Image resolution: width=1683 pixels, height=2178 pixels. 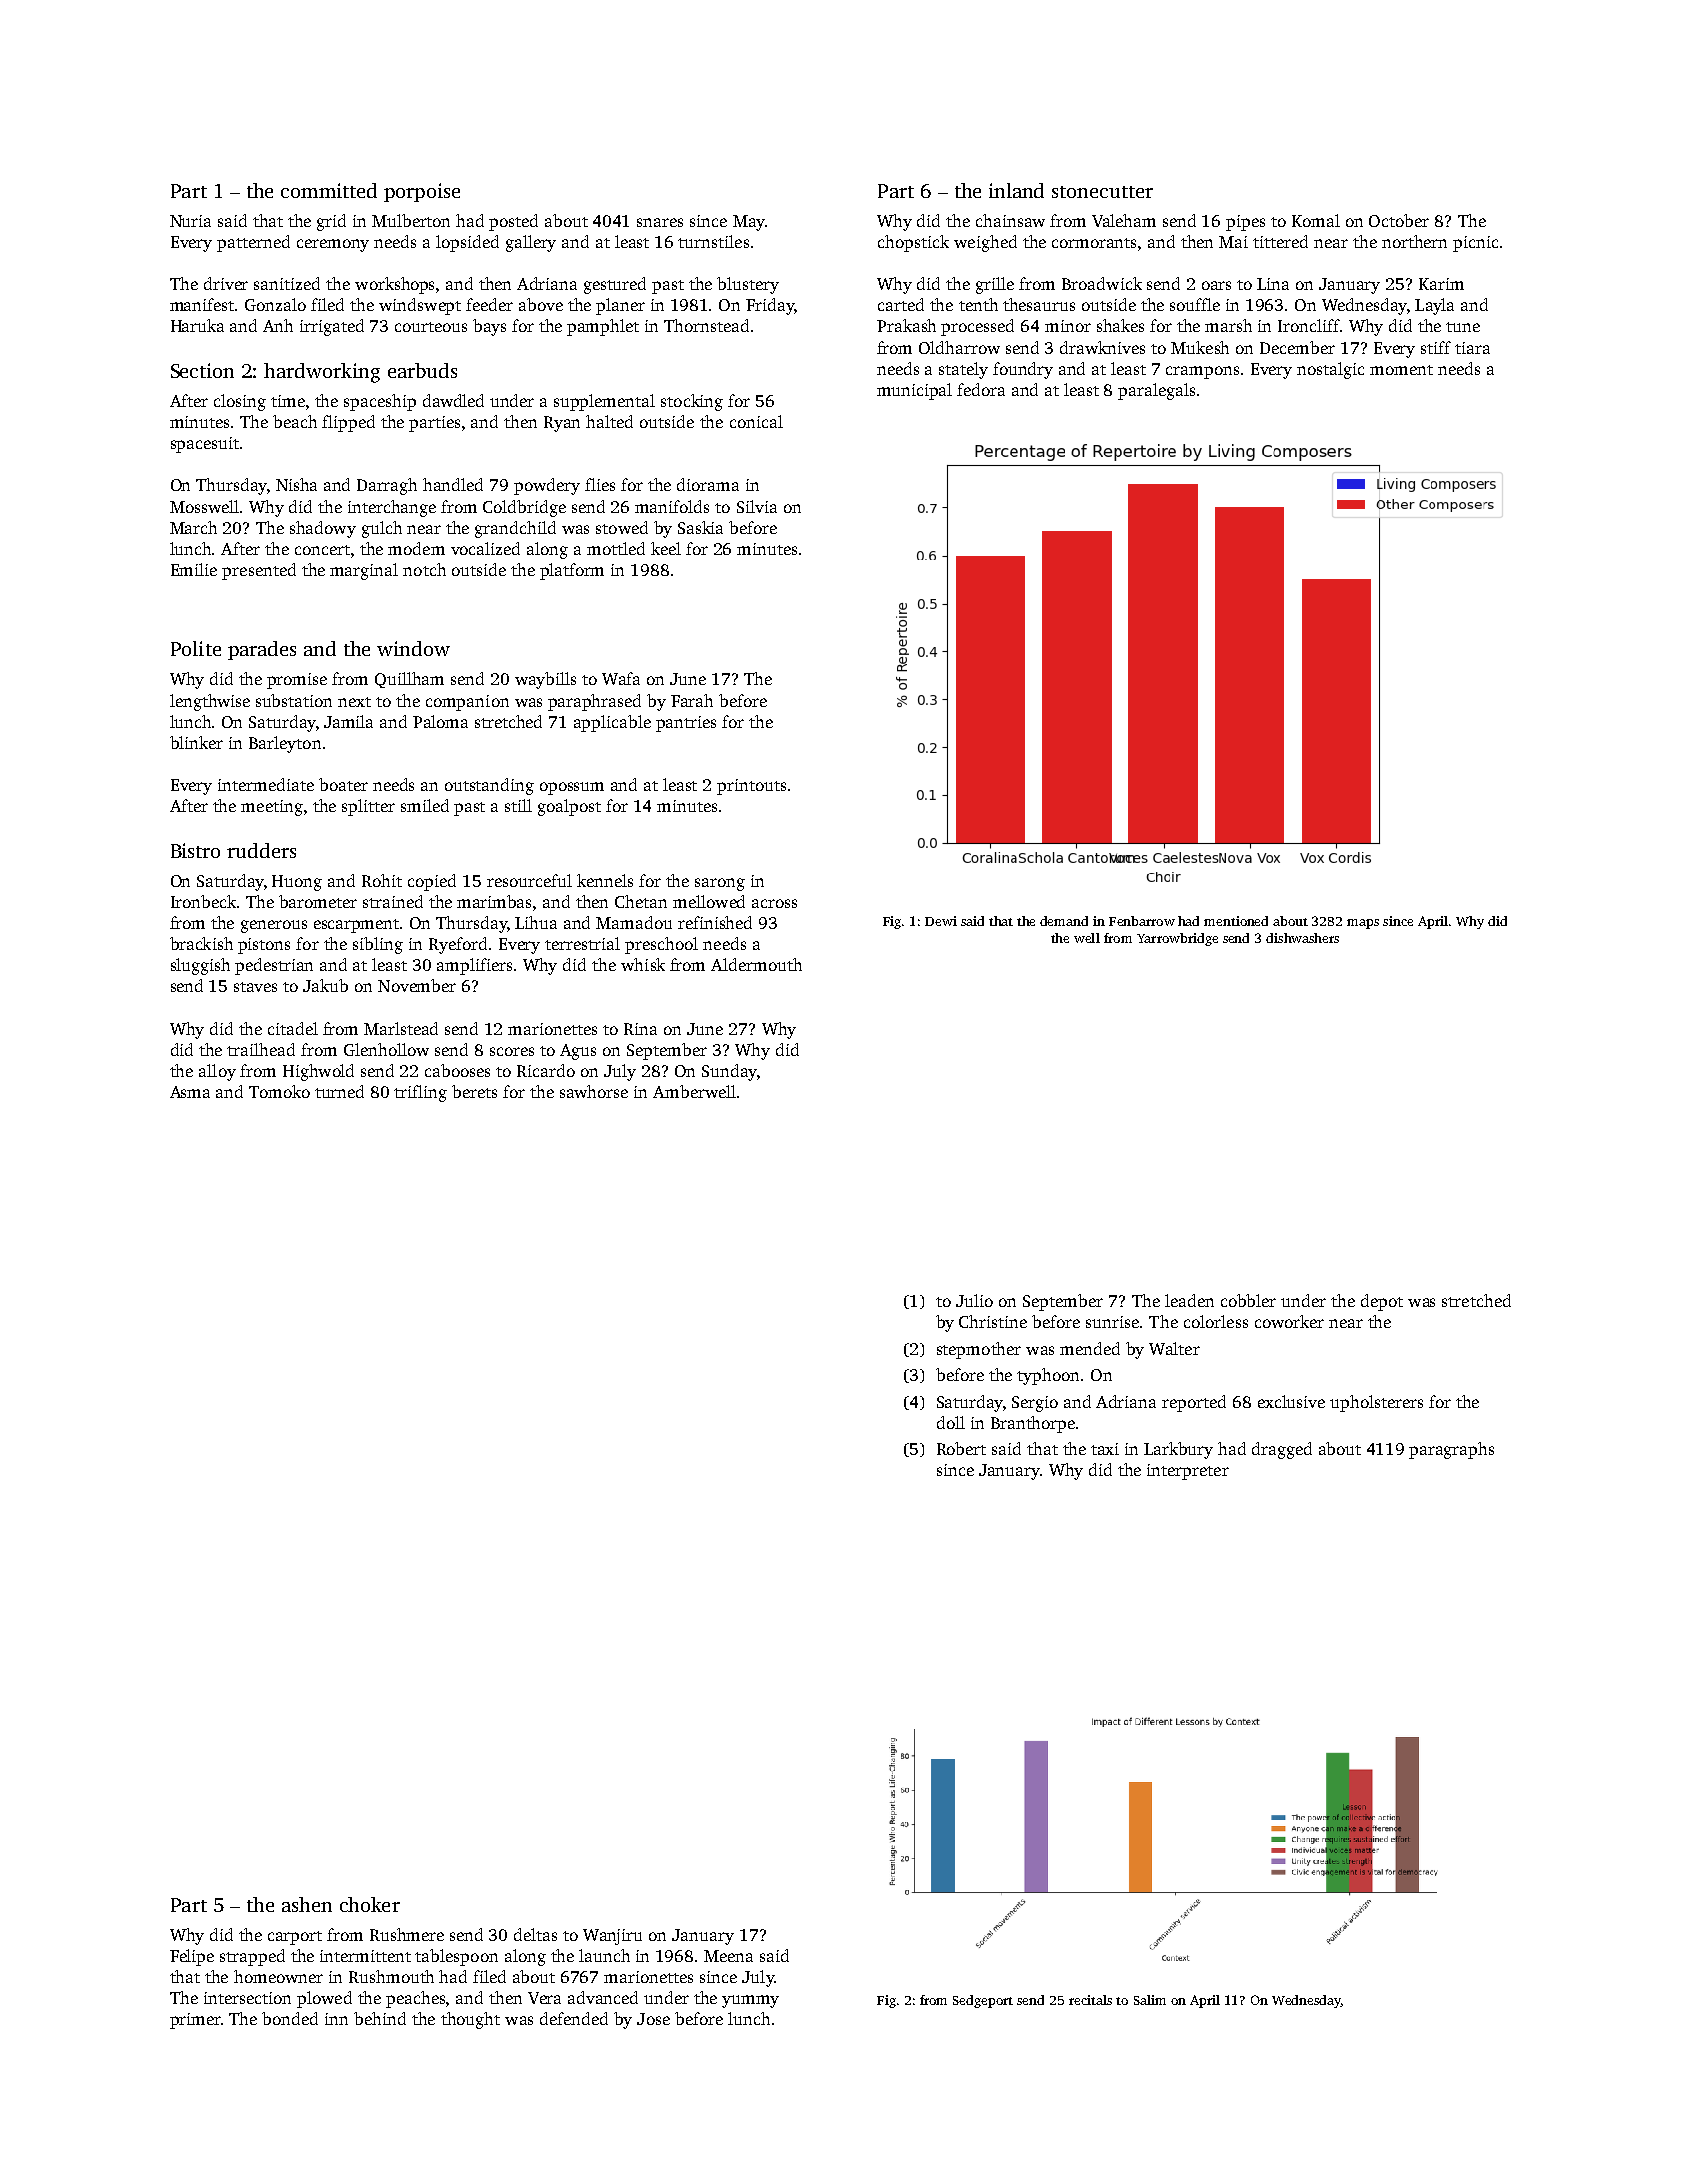 I want to click on committed, so click(x=329, y=190).
